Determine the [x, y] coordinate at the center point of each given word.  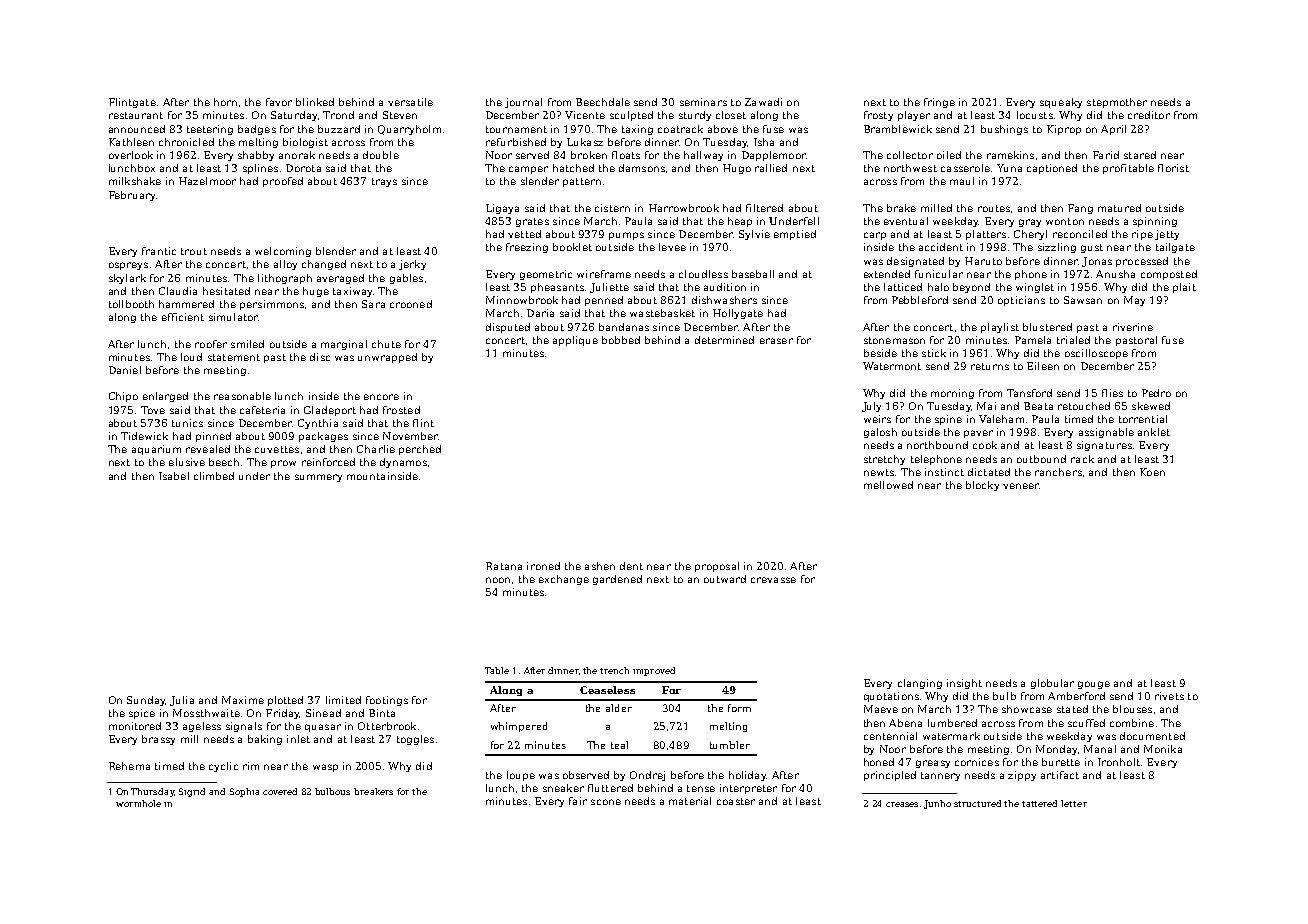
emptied [795, 235]
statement [234, 357]
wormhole [138, 803]
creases [902, 804]
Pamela [1033, 340]
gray [1030, 223]
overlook [131, 155]
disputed [508, 328]
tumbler [730, 745]
